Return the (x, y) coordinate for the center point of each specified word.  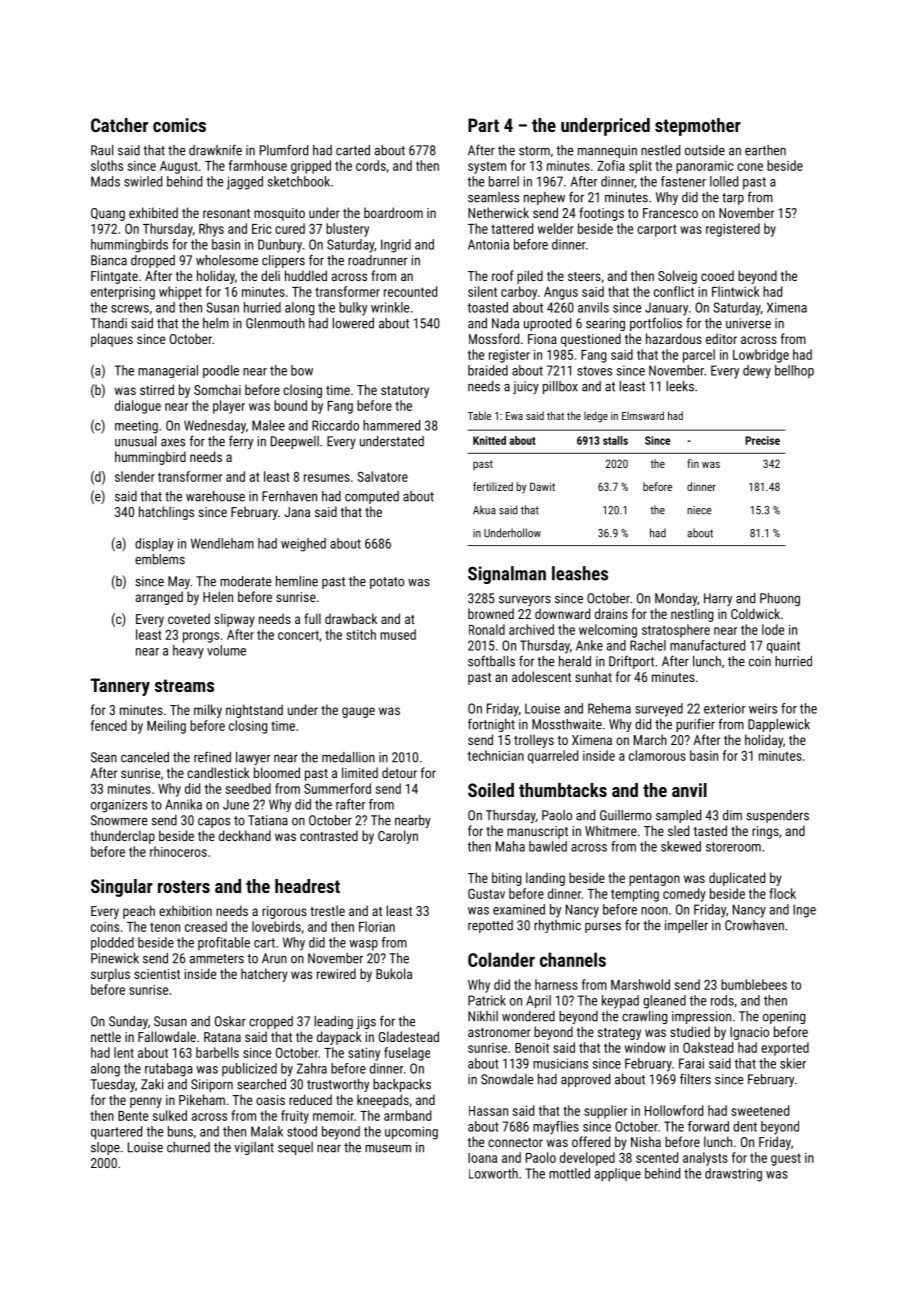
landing (545, 879)
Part (483, 125)
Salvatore (382, 476)
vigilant (254, 1148)
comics (179, 125)
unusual (135, 441)
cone (750, 167)
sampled (678, 816)
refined (212, 757)
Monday (676, 599)
